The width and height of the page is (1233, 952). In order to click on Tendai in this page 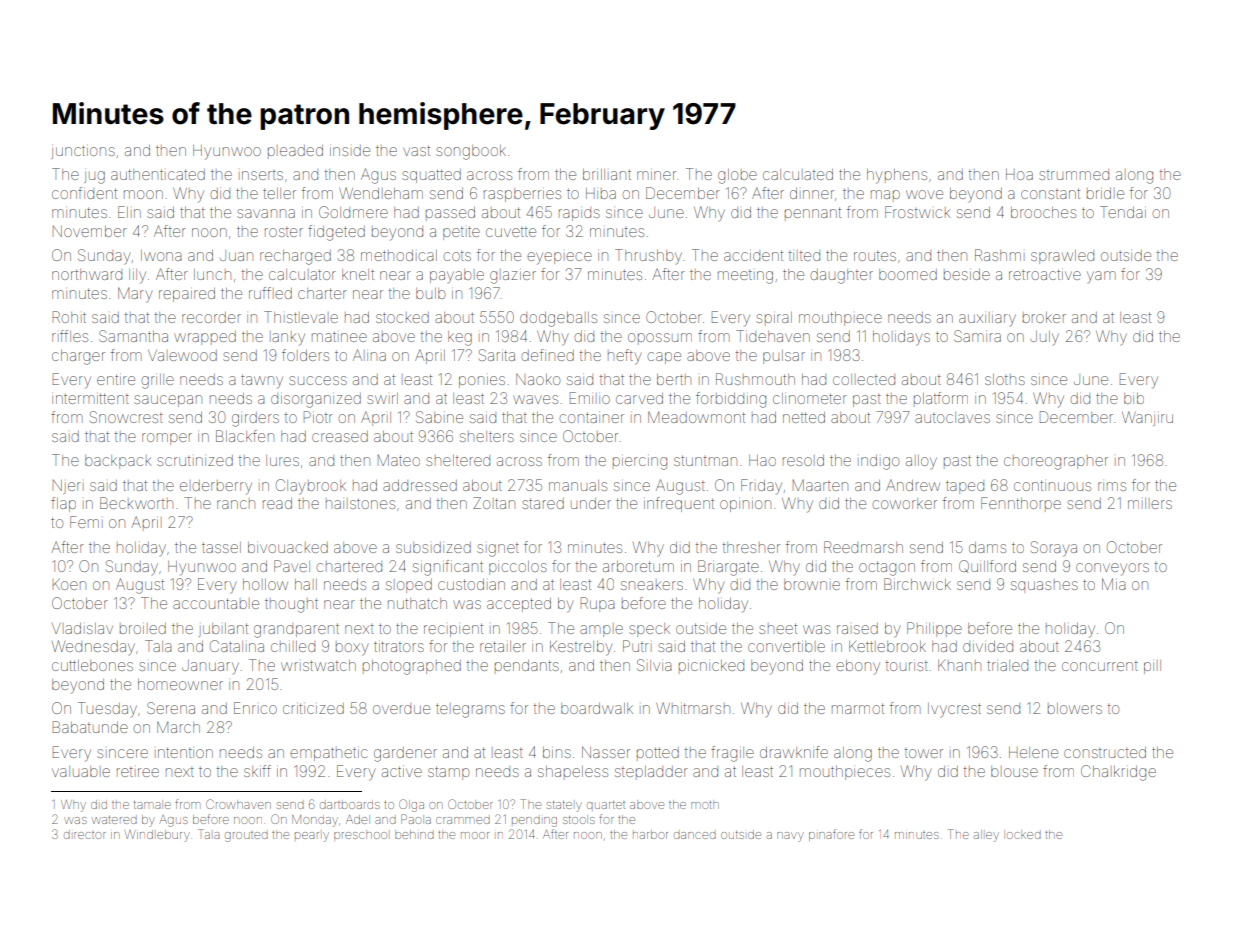, I will do `click(1123, 212)`.
